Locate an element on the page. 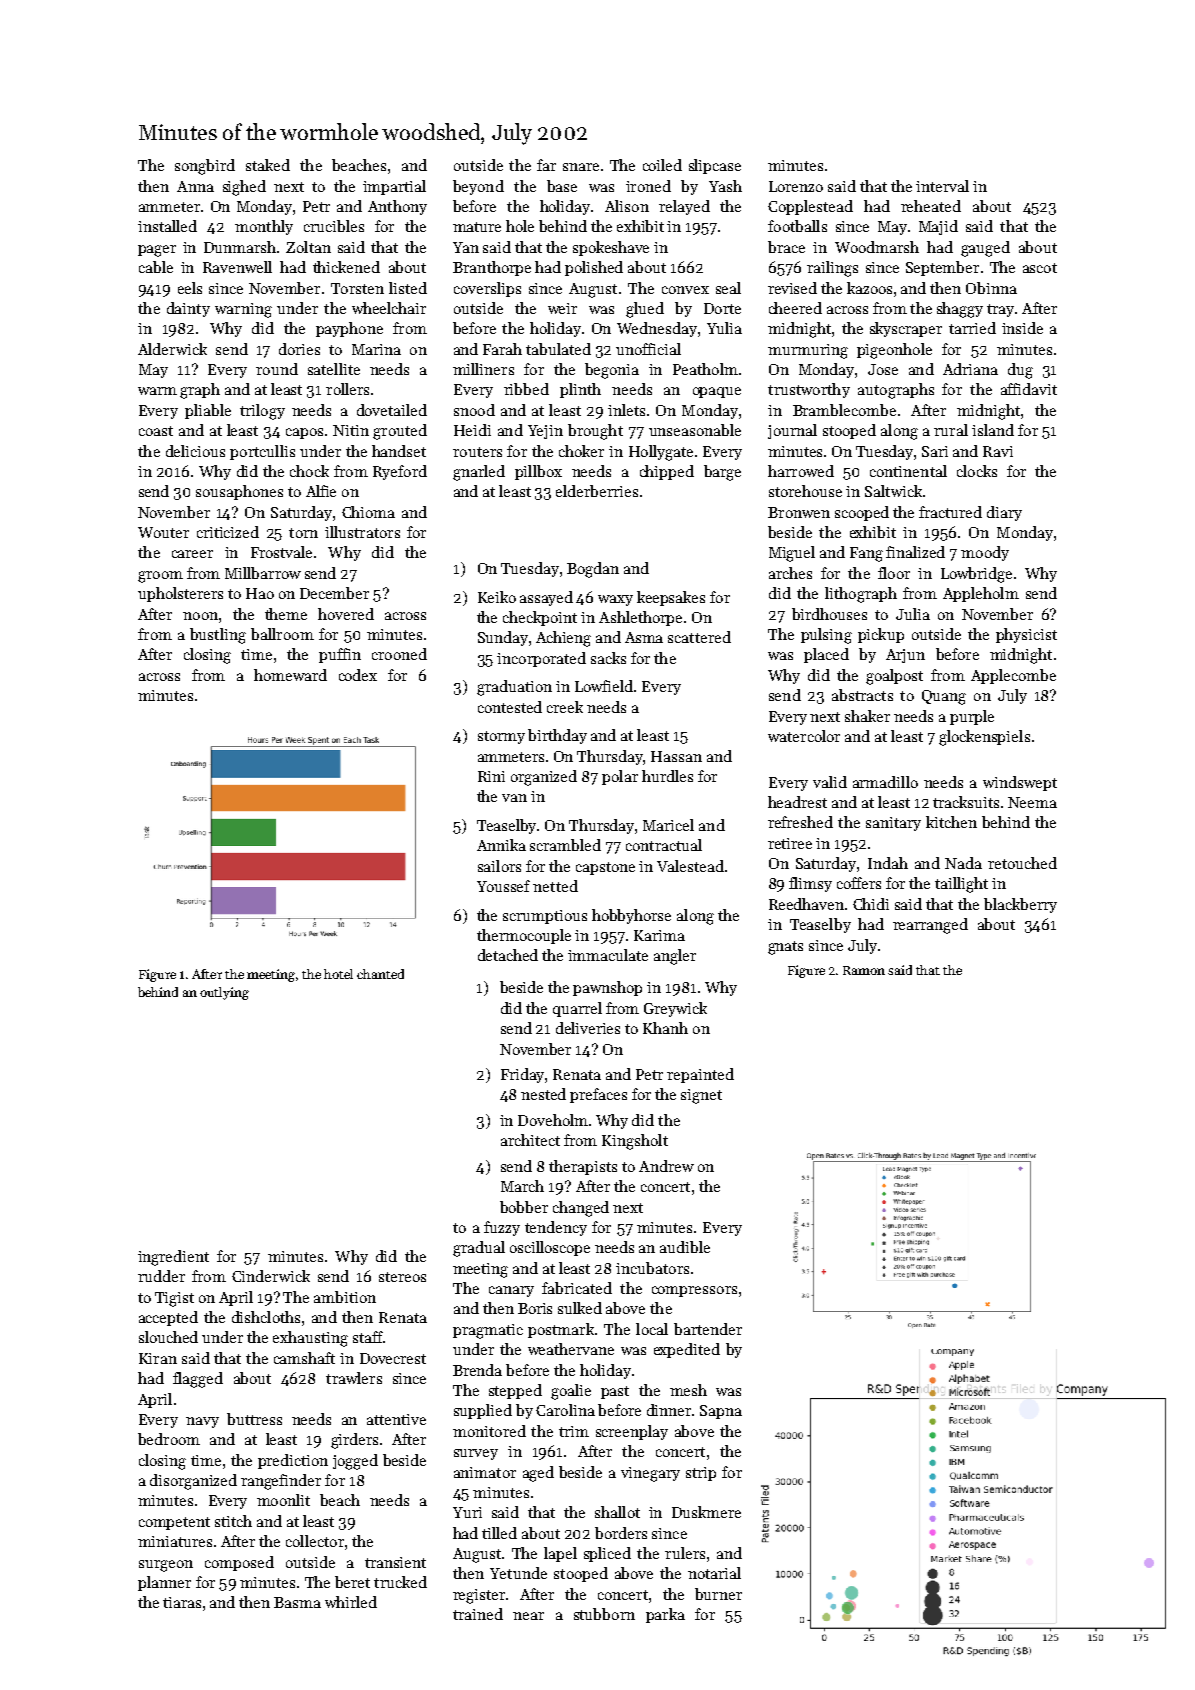  outlying is located at coordinates (224, 993).
